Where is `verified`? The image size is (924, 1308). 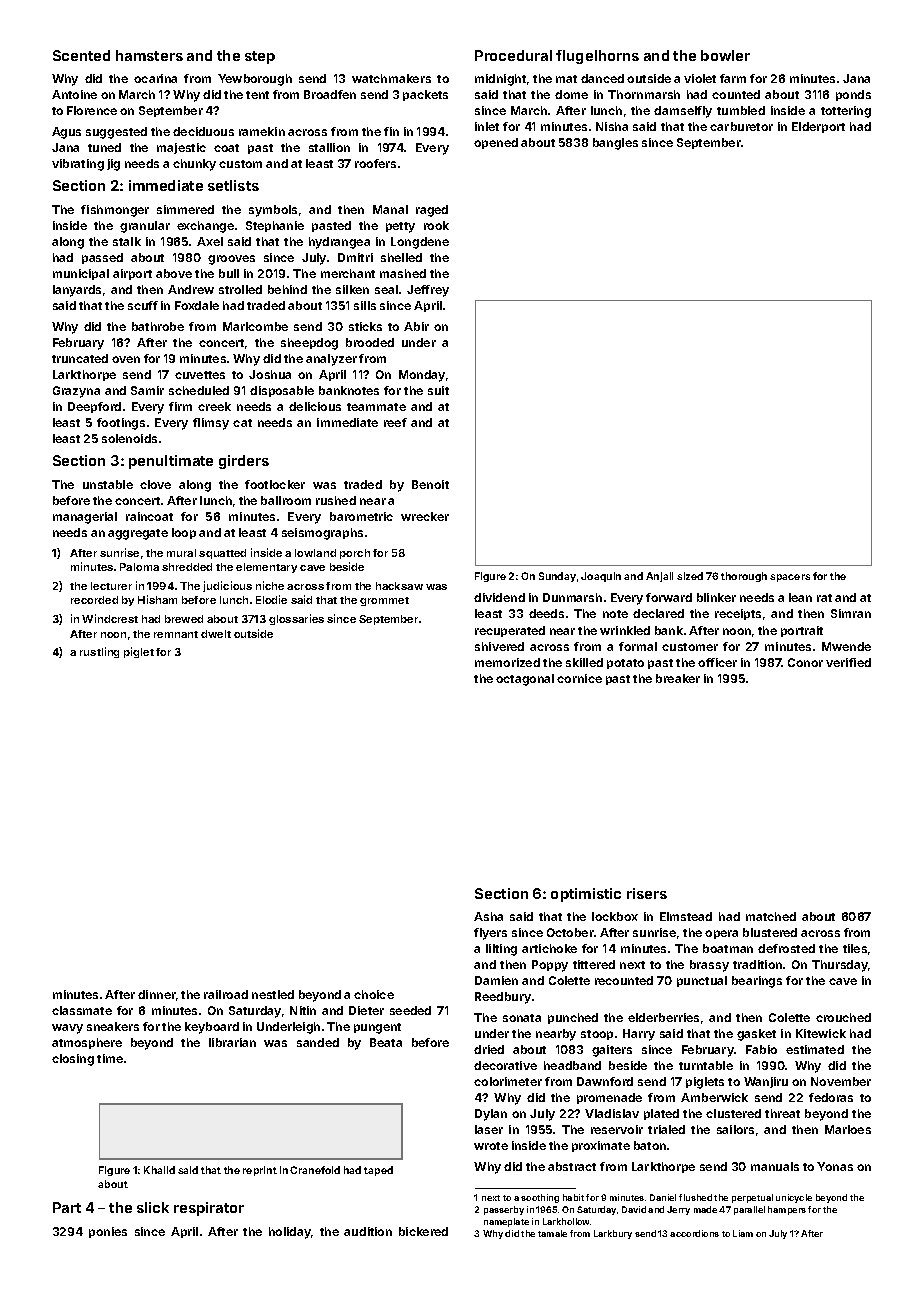 verified is located at coordinates (848, 662).
